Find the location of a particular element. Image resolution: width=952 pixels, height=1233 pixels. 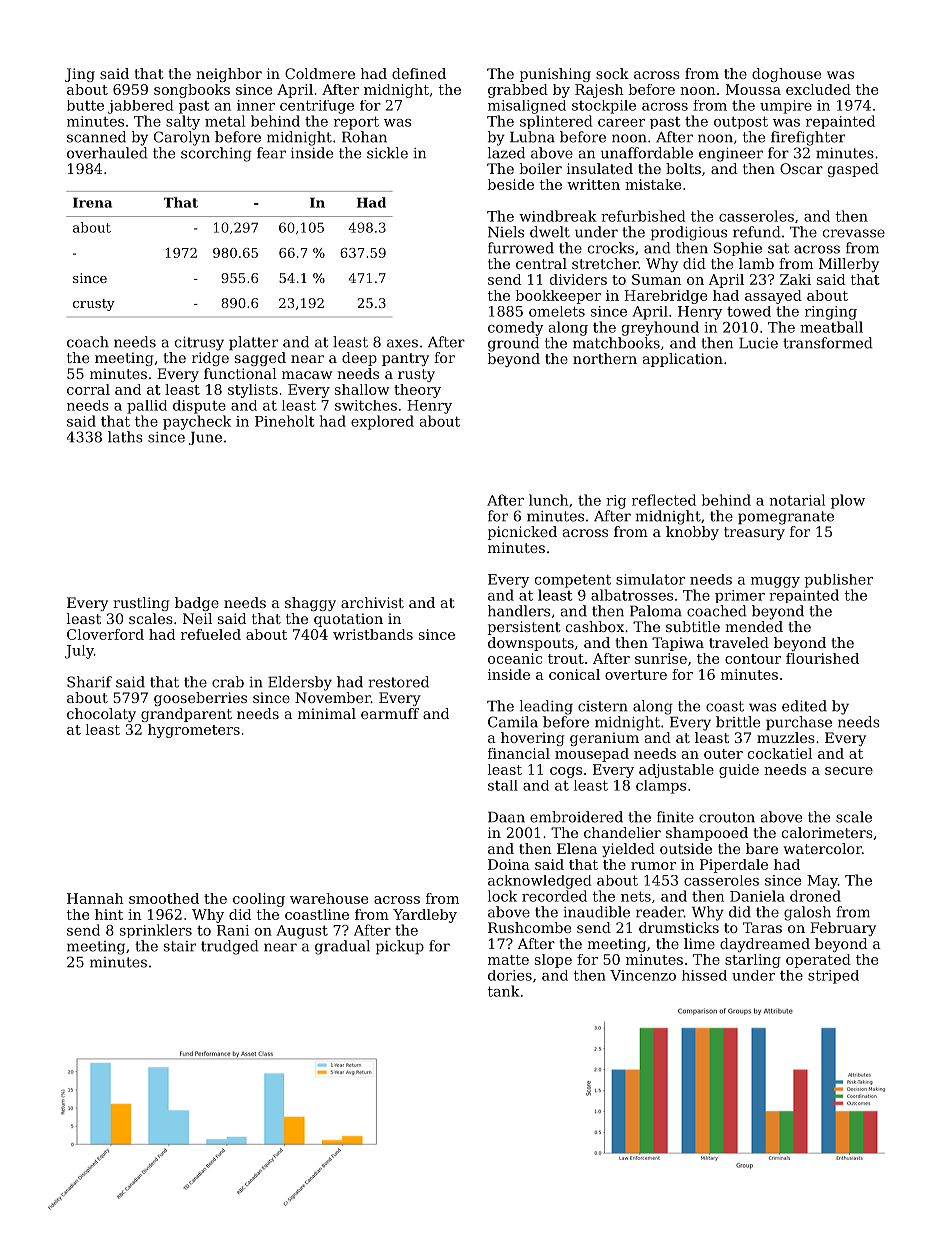

Rohan is located at coordinates (364, 137).
